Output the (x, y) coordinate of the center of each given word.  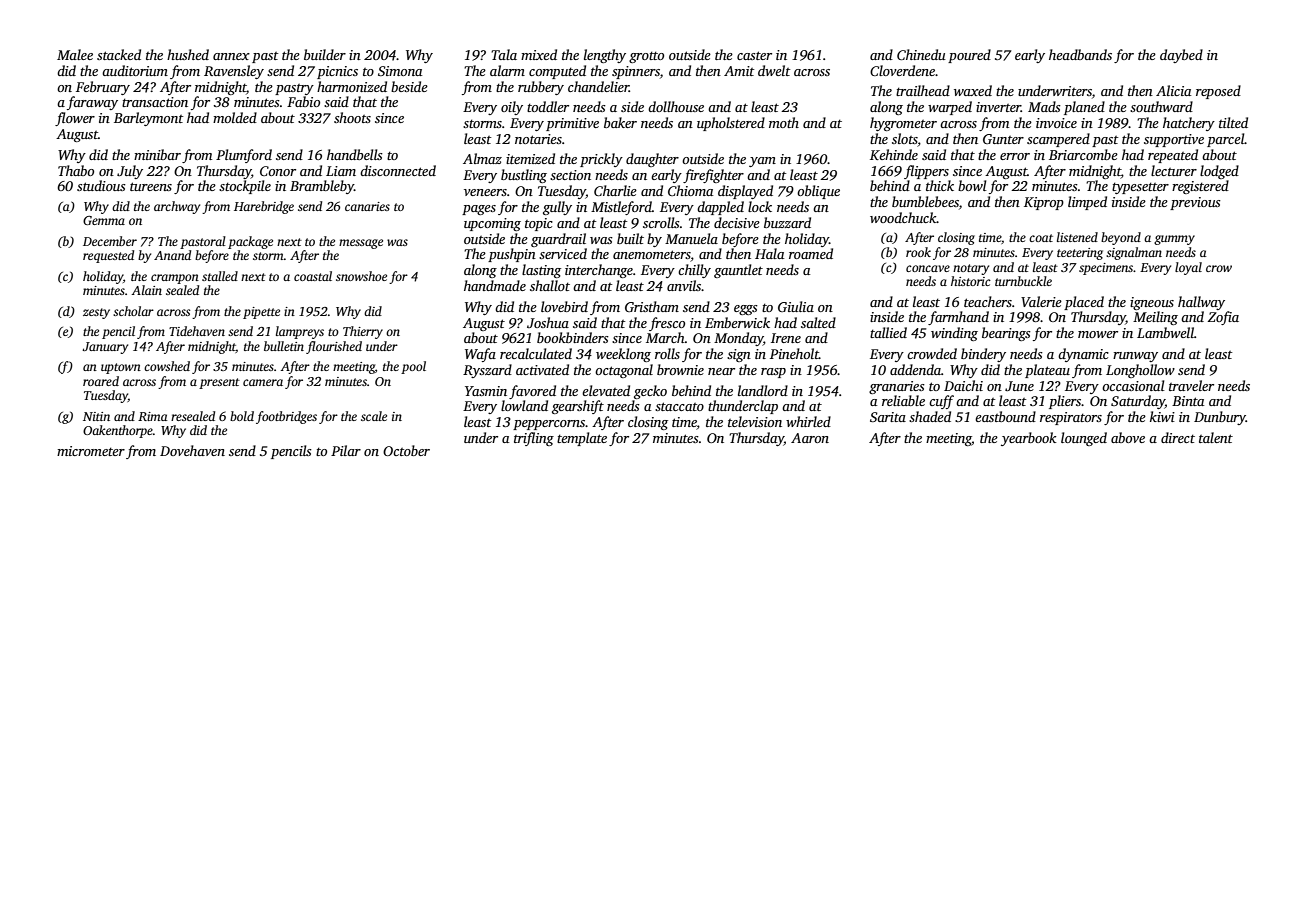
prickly (601, 160)
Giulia (796, 306)
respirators (1071, 418)
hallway (1201, 303)
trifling (534, 439)
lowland (524, 405)
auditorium (135, 70)
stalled (220, 276)
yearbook (1029, 439)
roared (101, 381)
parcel (1226, 140)
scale (374, 416)
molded (235, 117)
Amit (739, 71)
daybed (1181, 56)
